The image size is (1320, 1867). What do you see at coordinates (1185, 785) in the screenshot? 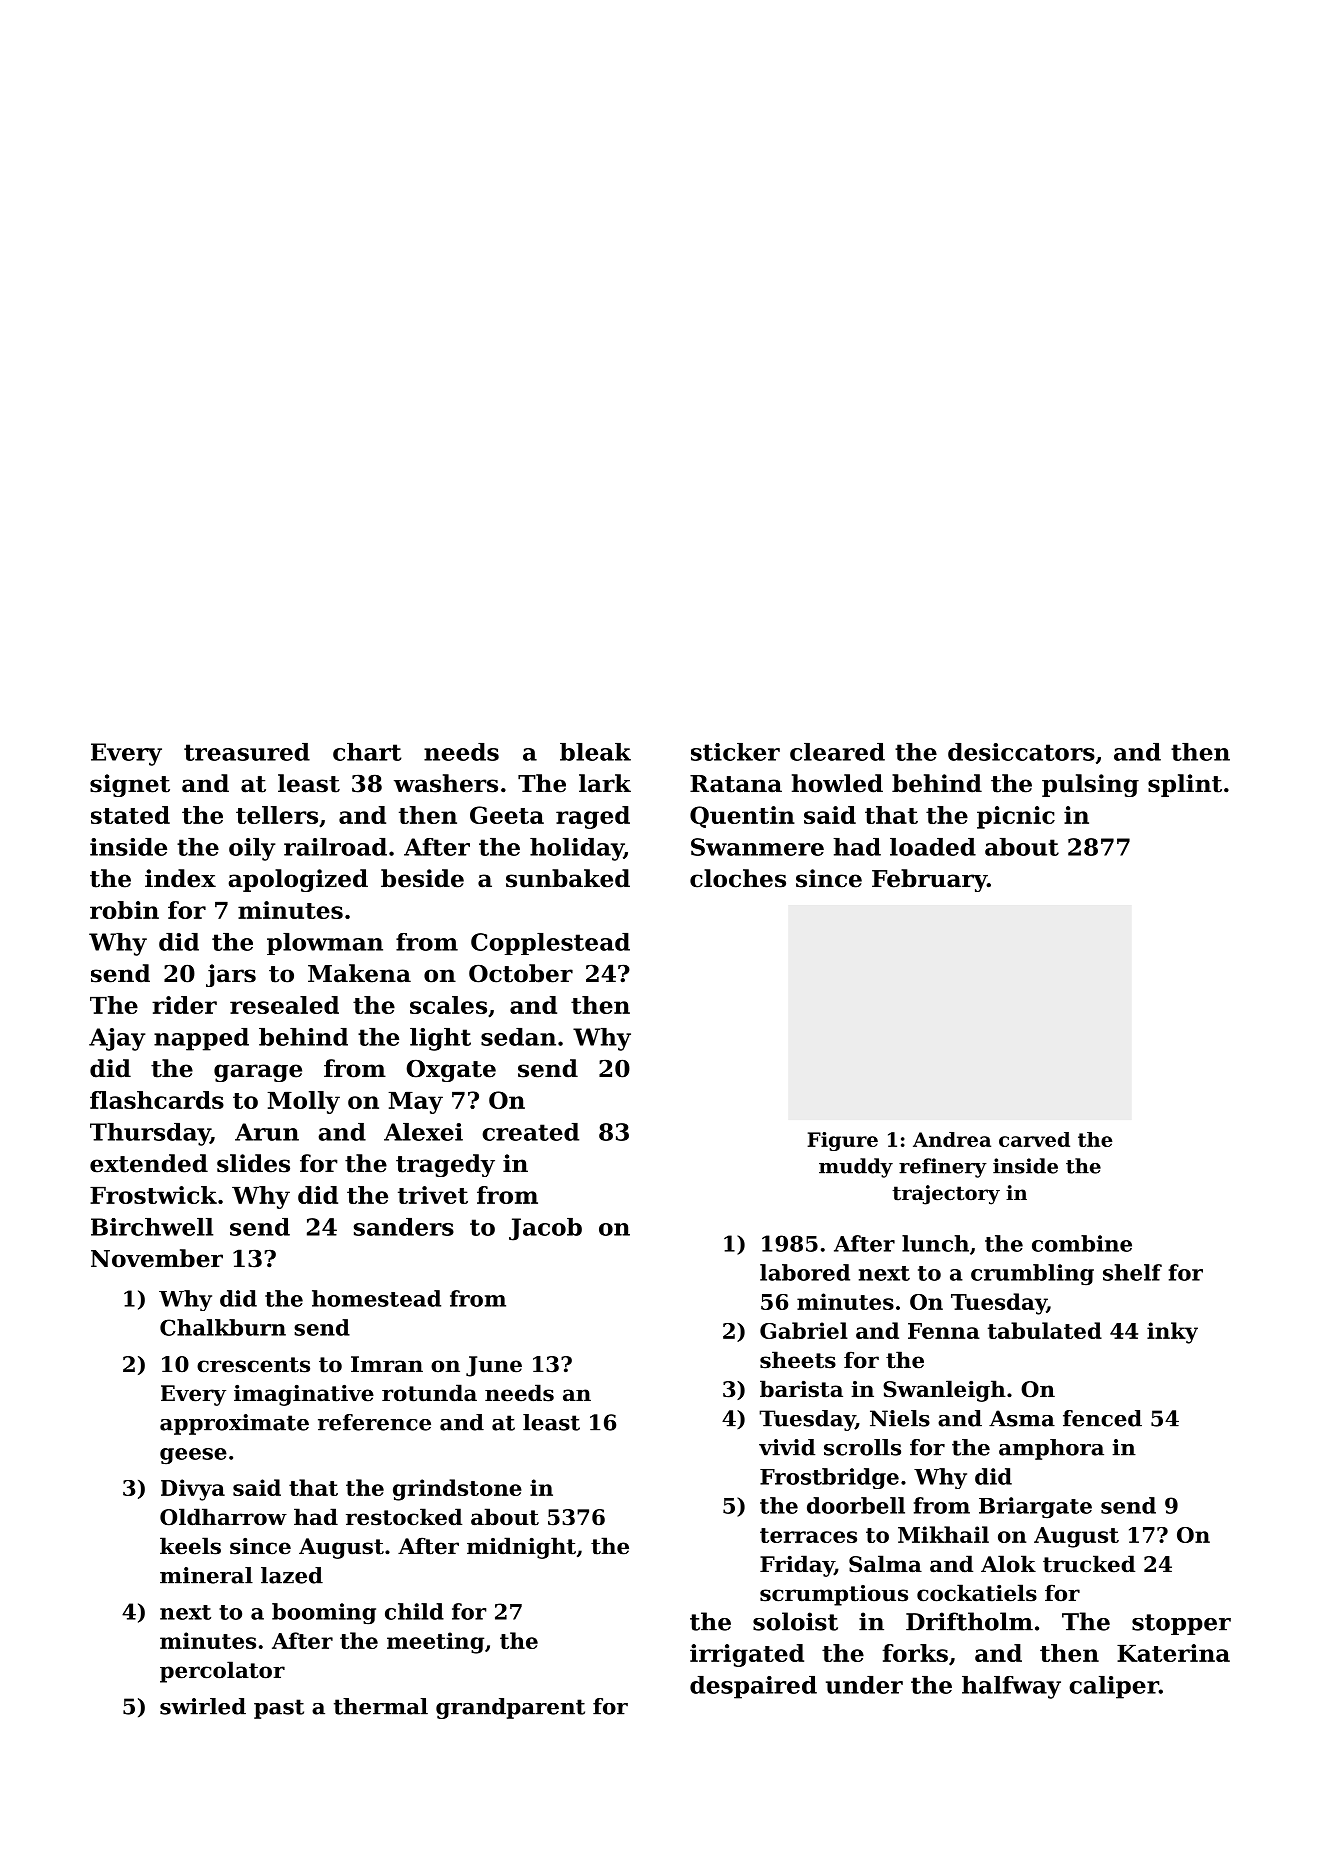
I see `splint` at bounding box center [1185, 785].
